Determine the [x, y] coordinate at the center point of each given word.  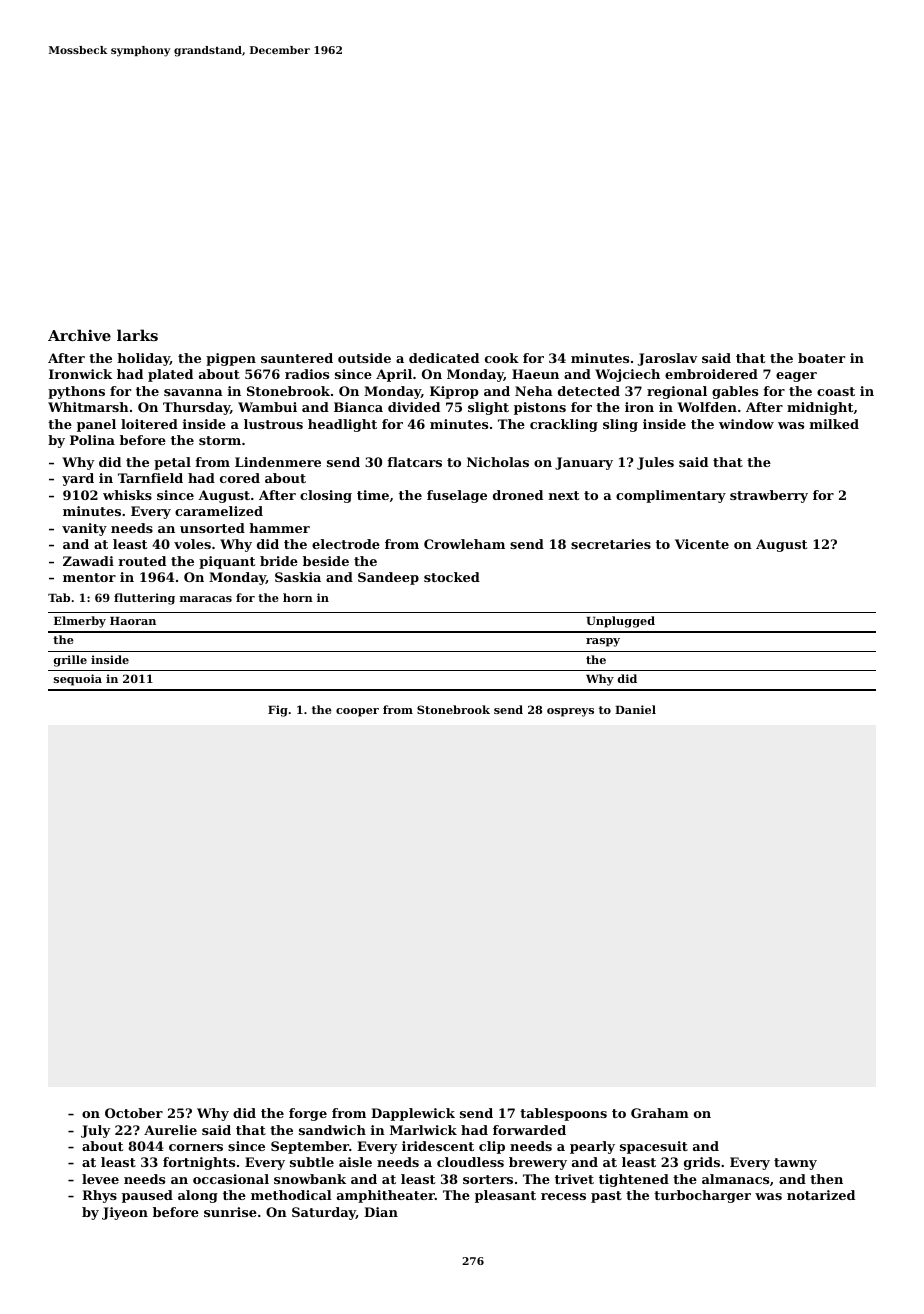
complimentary [671, 496]
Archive [79, 335]
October [134, 1113]
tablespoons [563, 1114]
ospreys [570, 712]
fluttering [144, 599]
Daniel [635, 709]
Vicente [702, 544]
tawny [795, 1164]
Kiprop [454, 392]
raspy [603, 642]
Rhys [99, 1196]
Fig [278, 711]
